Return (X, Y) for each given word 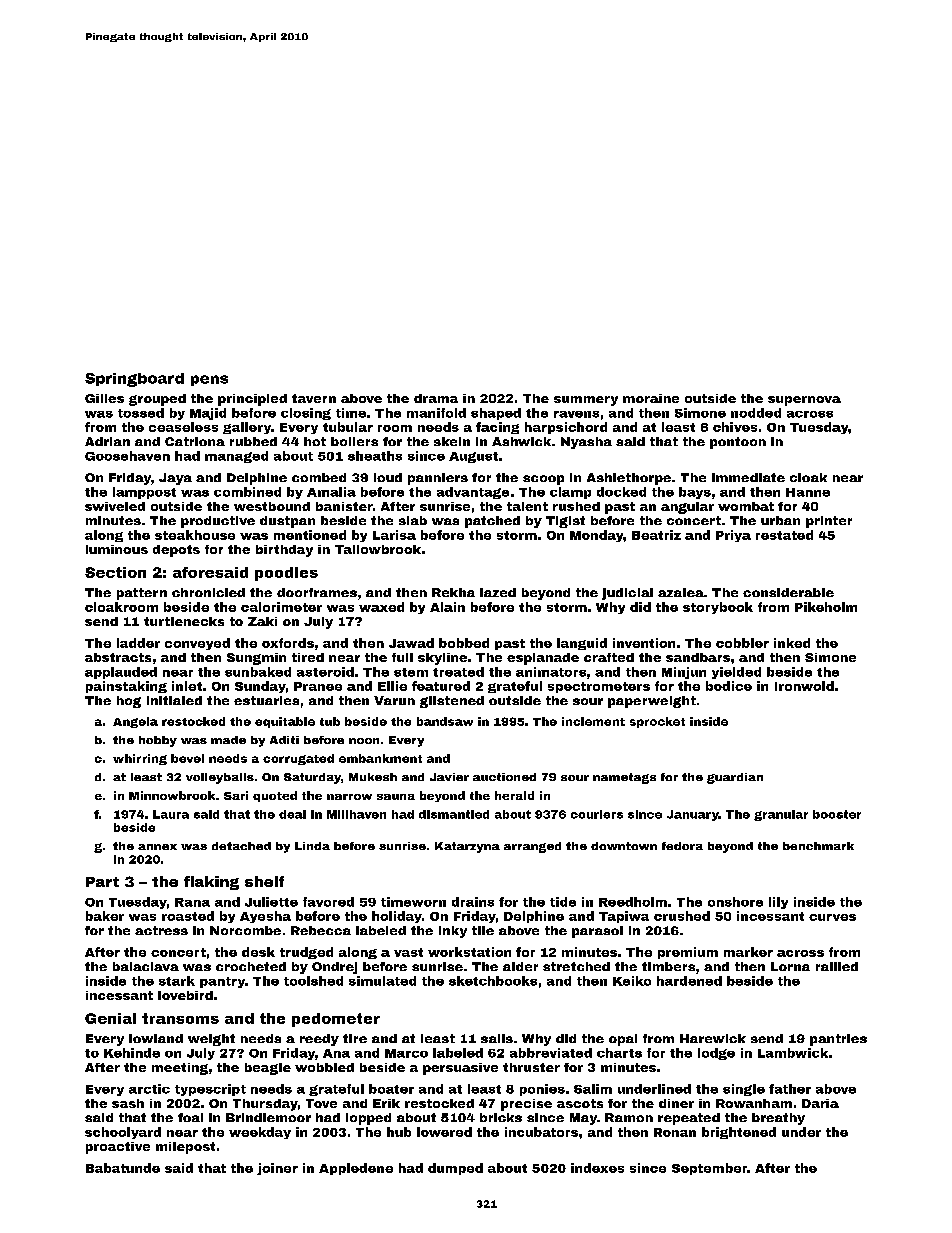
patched (492, 522)
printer (829, 522)
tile (483, 930)
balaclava (146, 966)
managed (236, 457)
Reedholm (633, 902)
